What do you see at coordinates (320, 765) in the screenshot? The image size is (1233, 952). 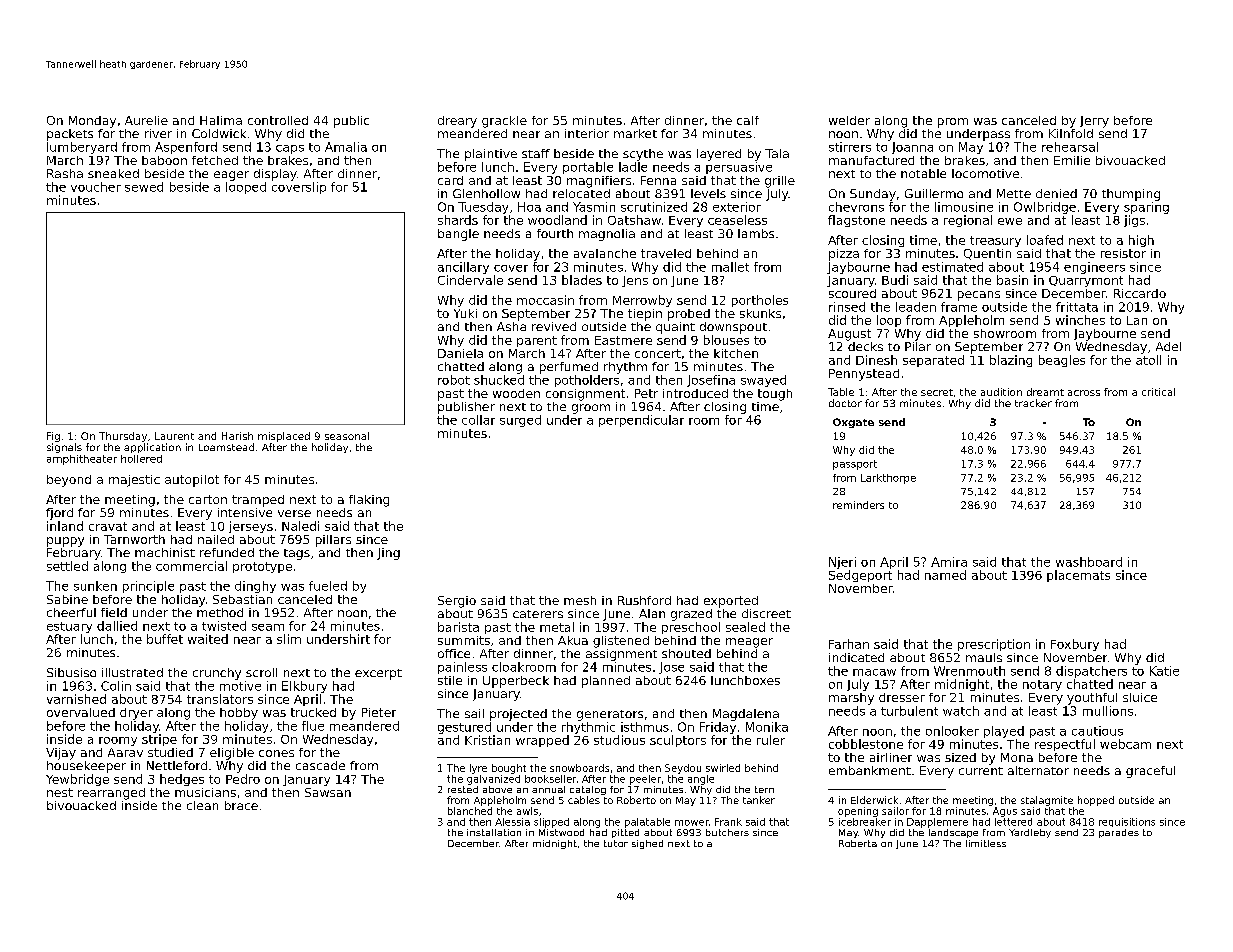 I see `cascade` at bounding box center [320, 765].
